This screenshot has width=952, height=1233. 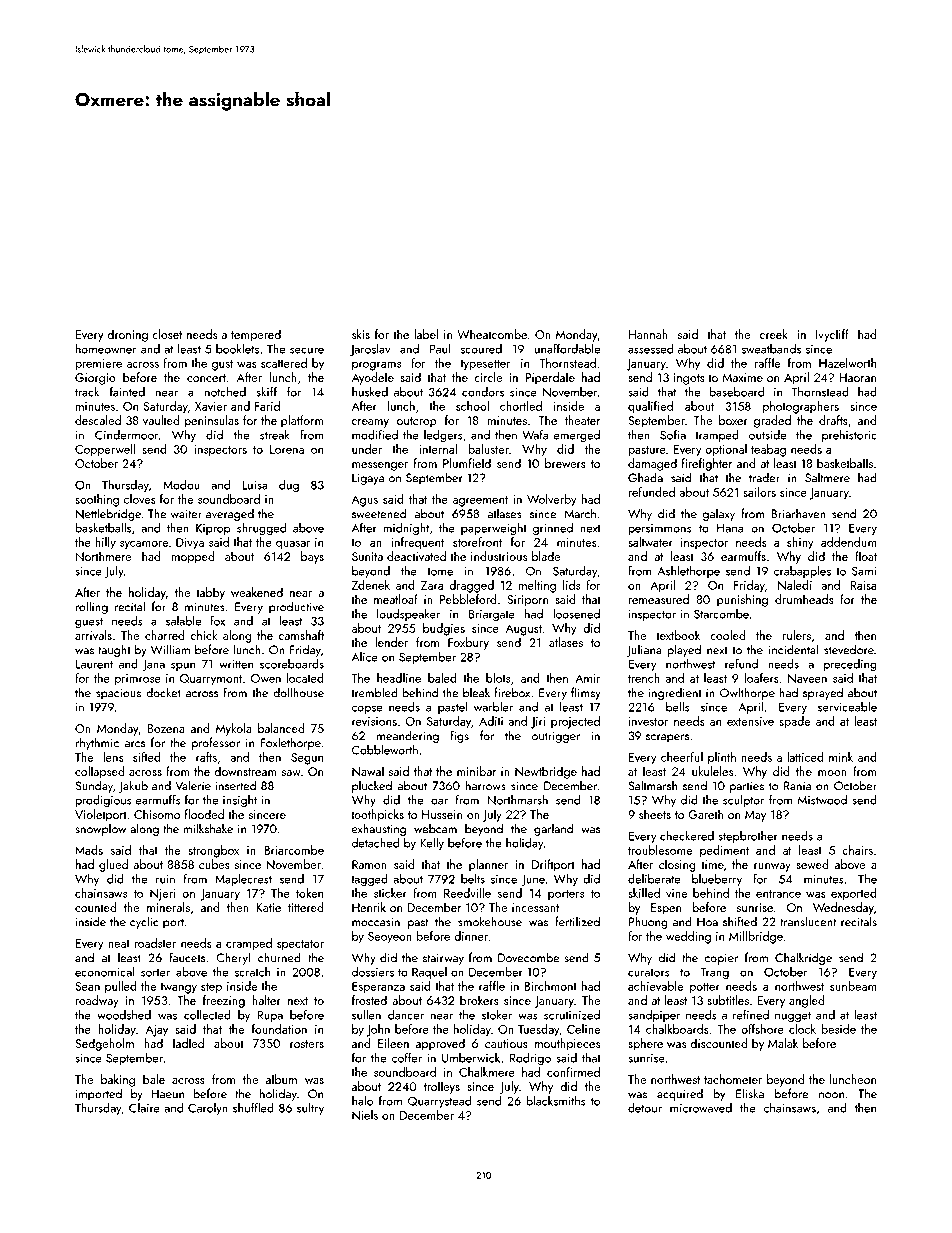 I want to click on notched, so click(x=225, y=392).
